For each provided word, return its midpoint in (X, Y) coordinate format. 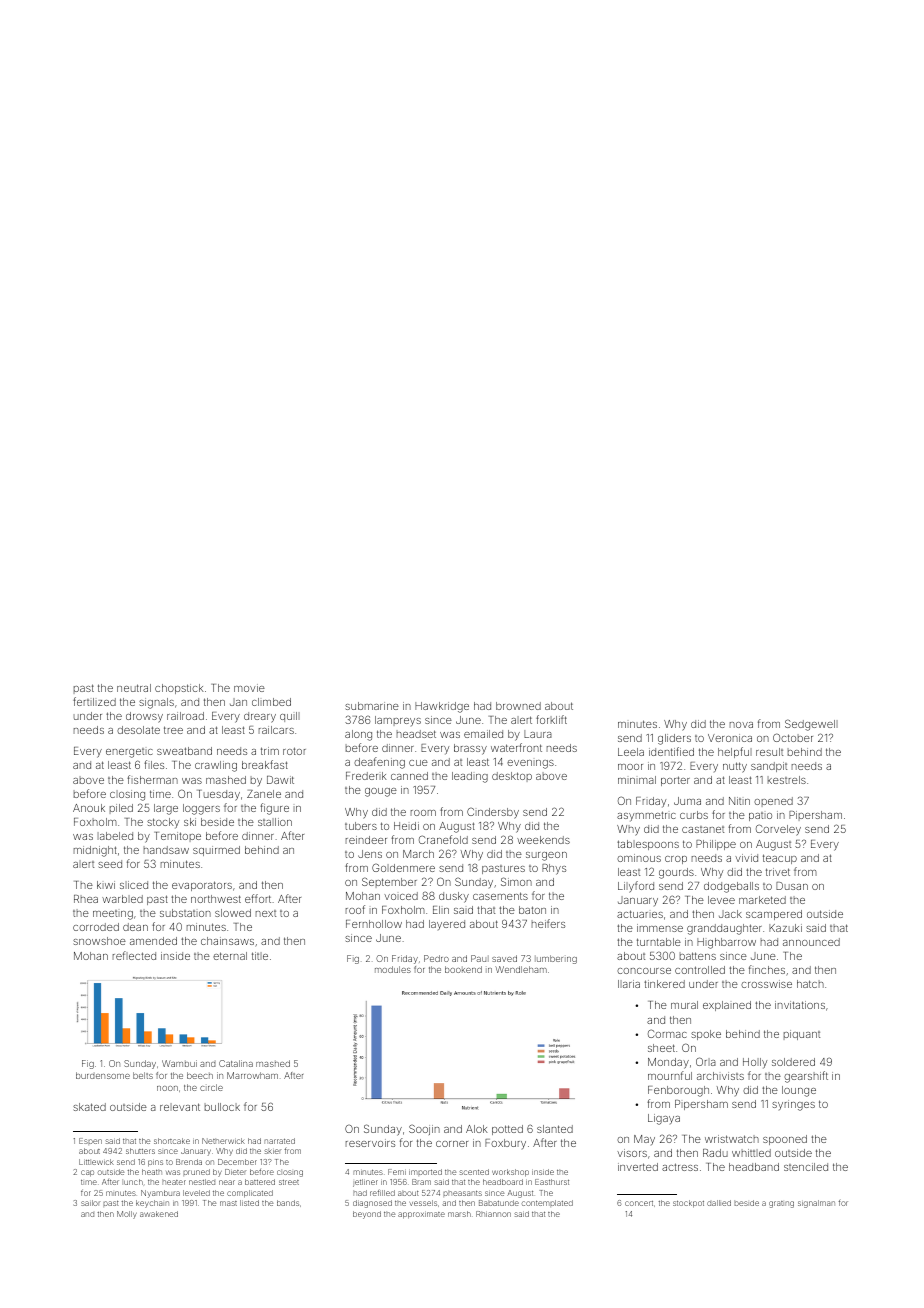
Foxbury (505, 1144)
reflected (134, 955)
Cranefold (443, 839)
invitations (800, 1005)
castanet (703, 829)
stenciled (806, 1167)
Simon (516, 881)
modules (393, 969)
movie (249, 688)
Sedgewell (811, 725)
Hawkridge (442, 707)
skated (89, 1107)
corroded (96, 927)
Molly (127, 1215)
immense (660, 928)
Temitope (177, 837)
